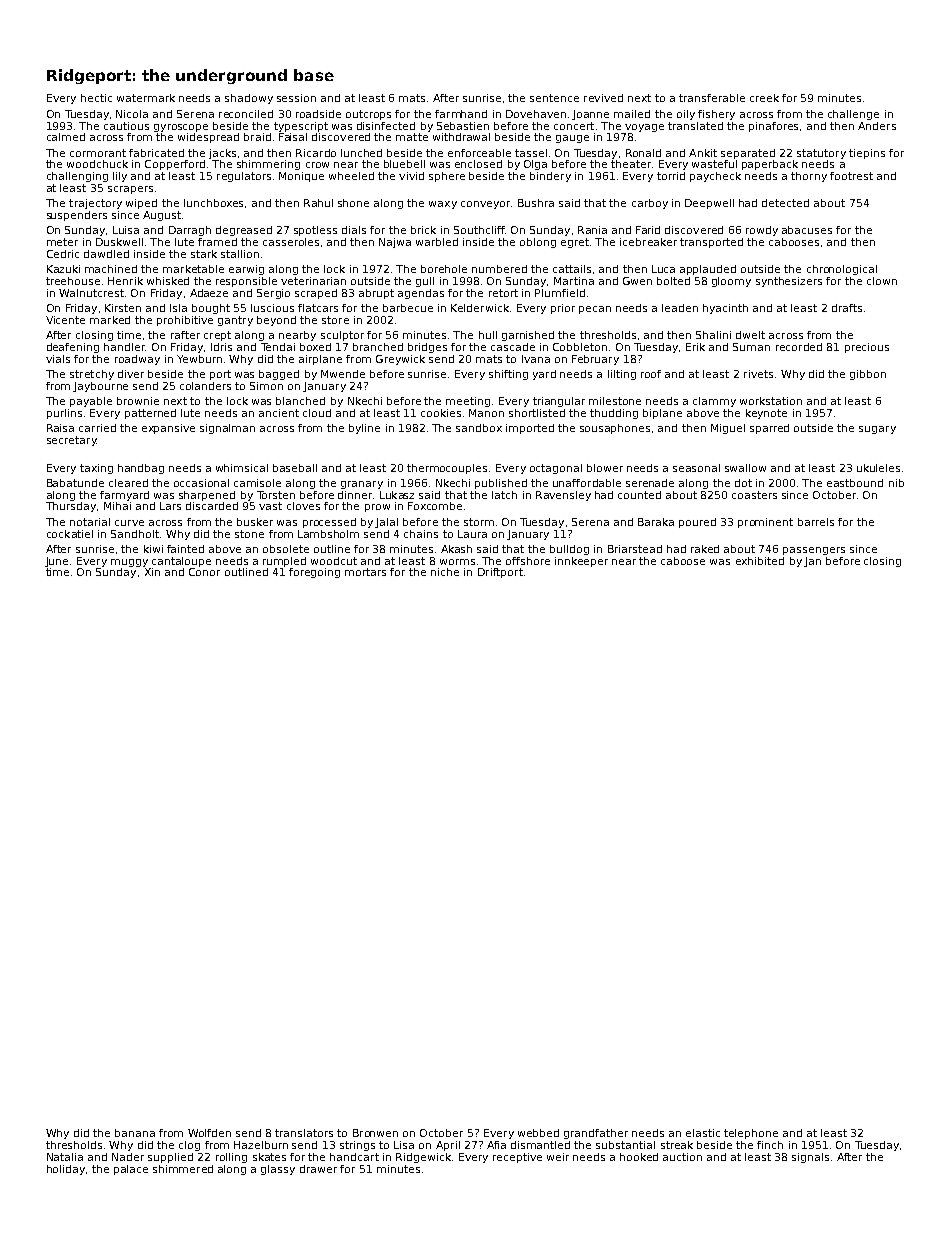 This document has height=1233, width=952. I want to click on elastic, so click(703, 1133).
